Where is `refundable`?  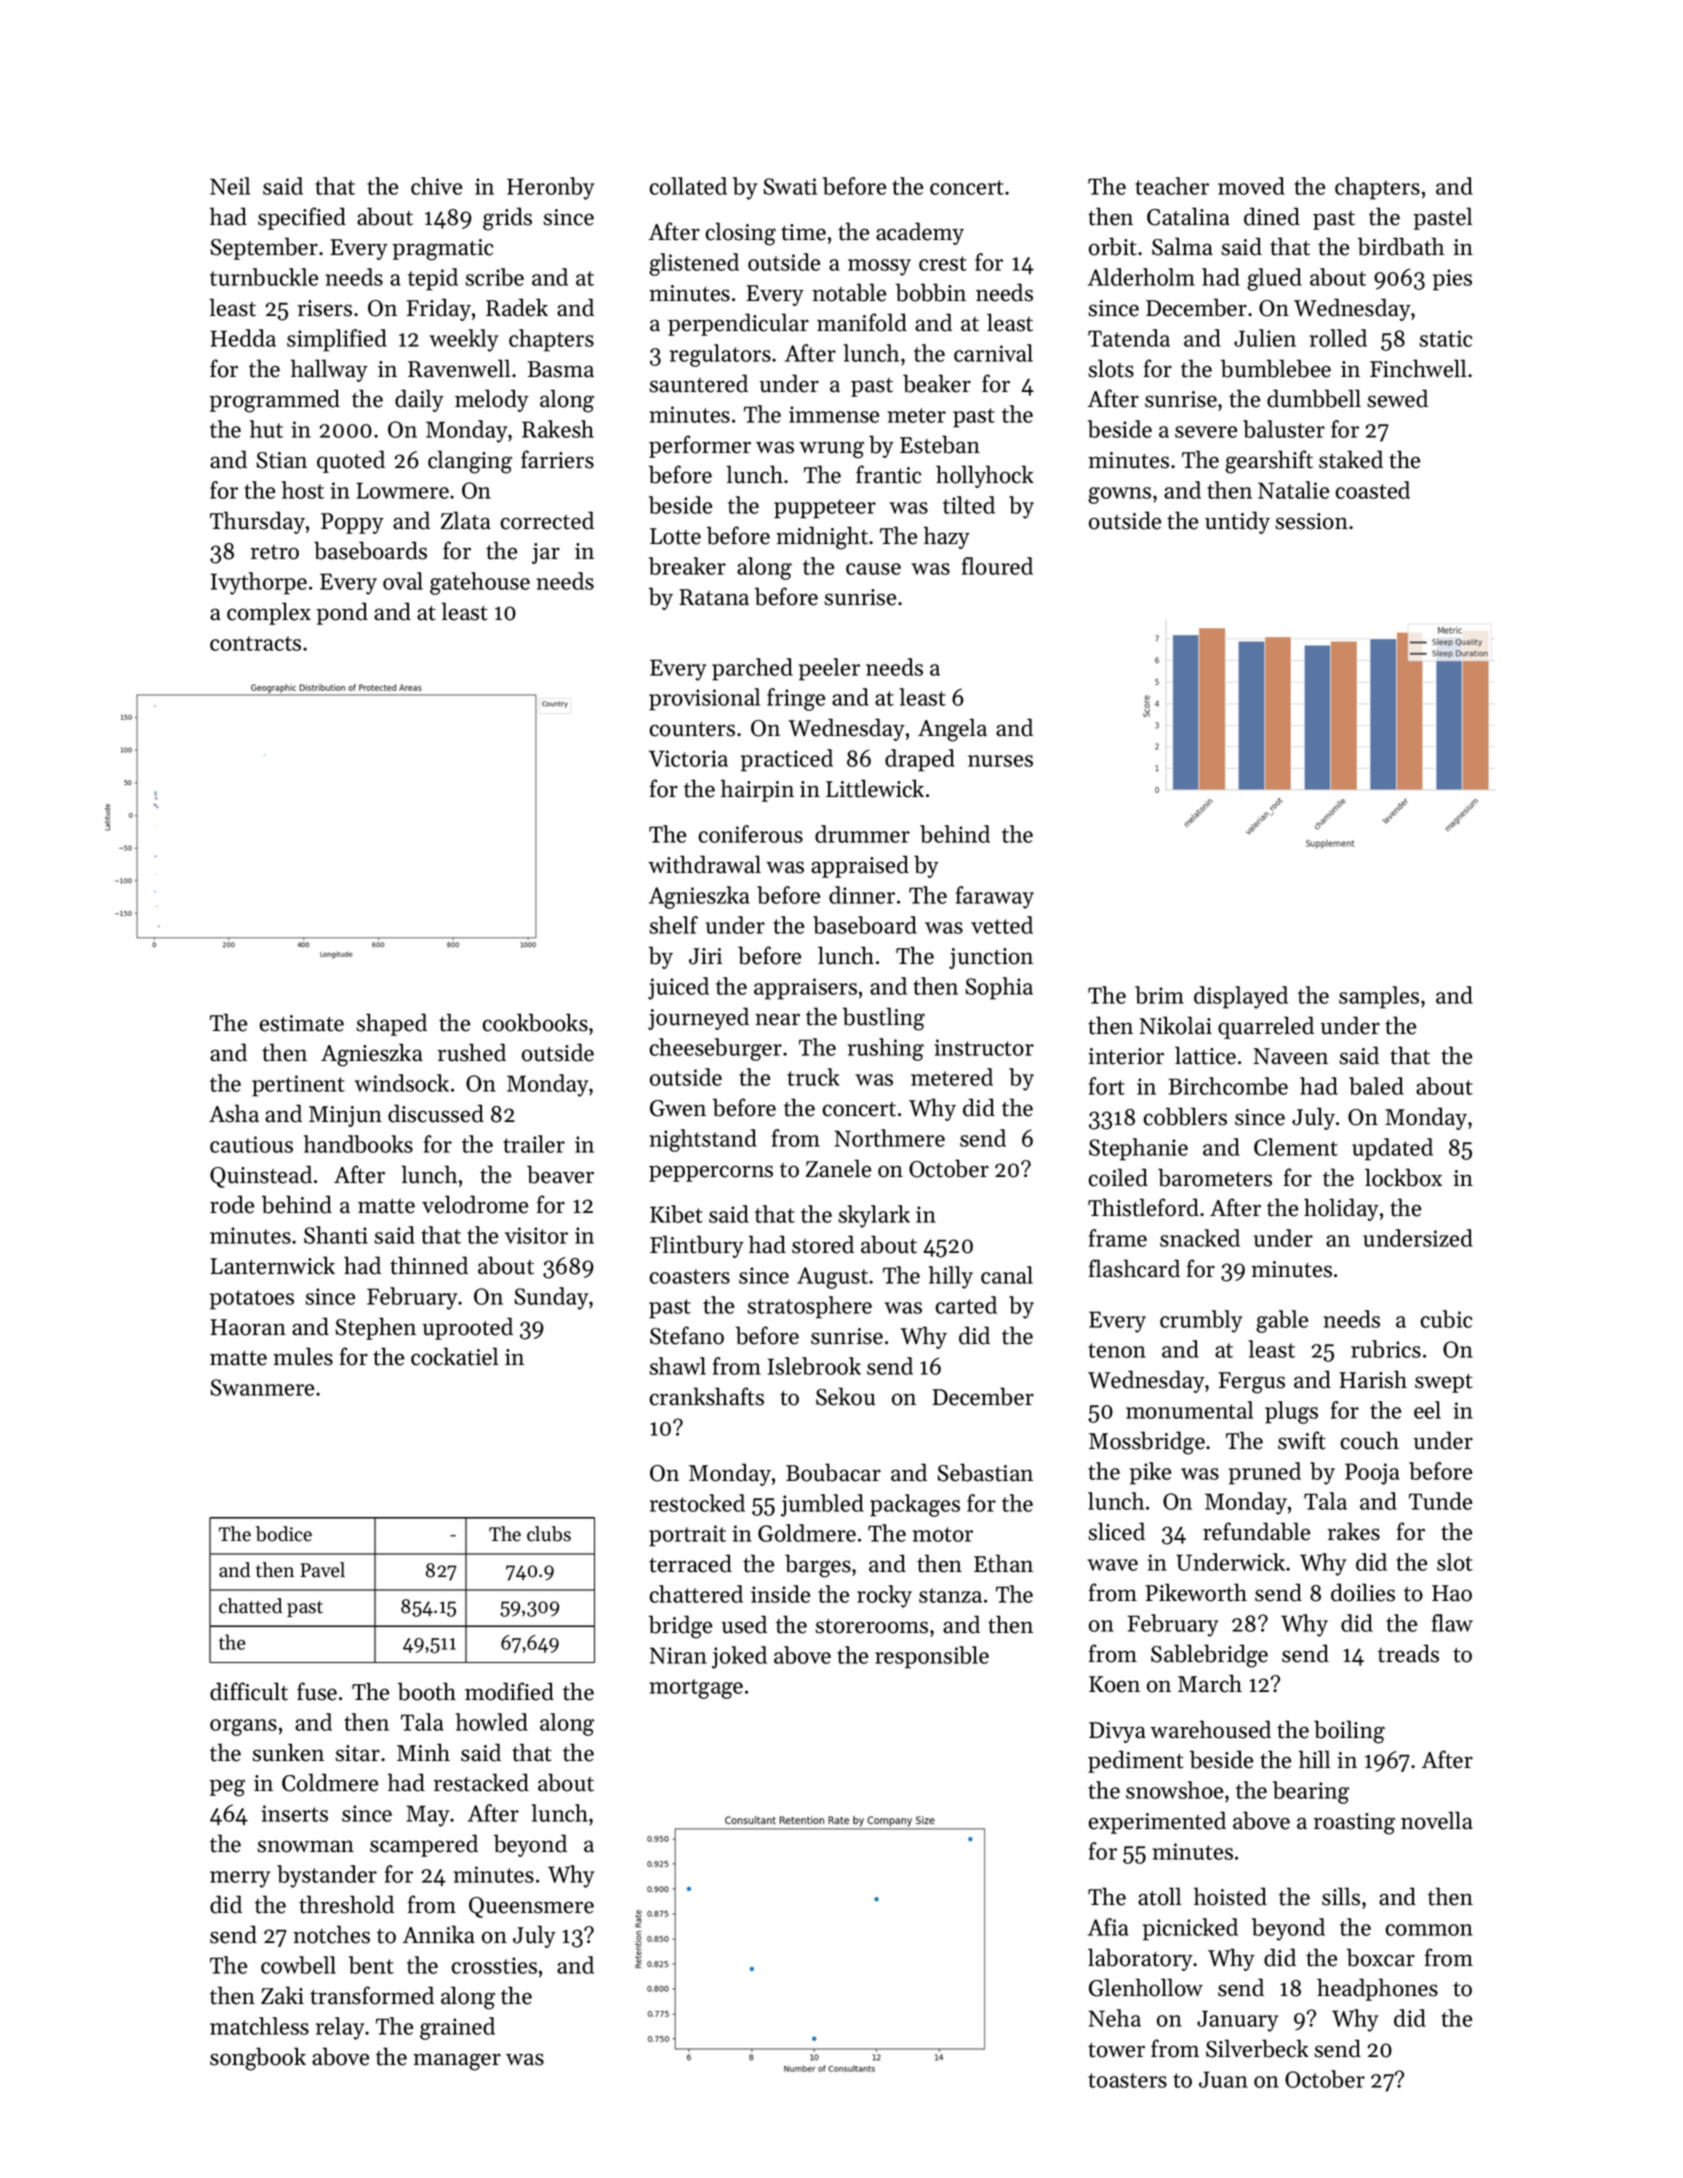
refundable is located at coordinates (1256, 1531).
